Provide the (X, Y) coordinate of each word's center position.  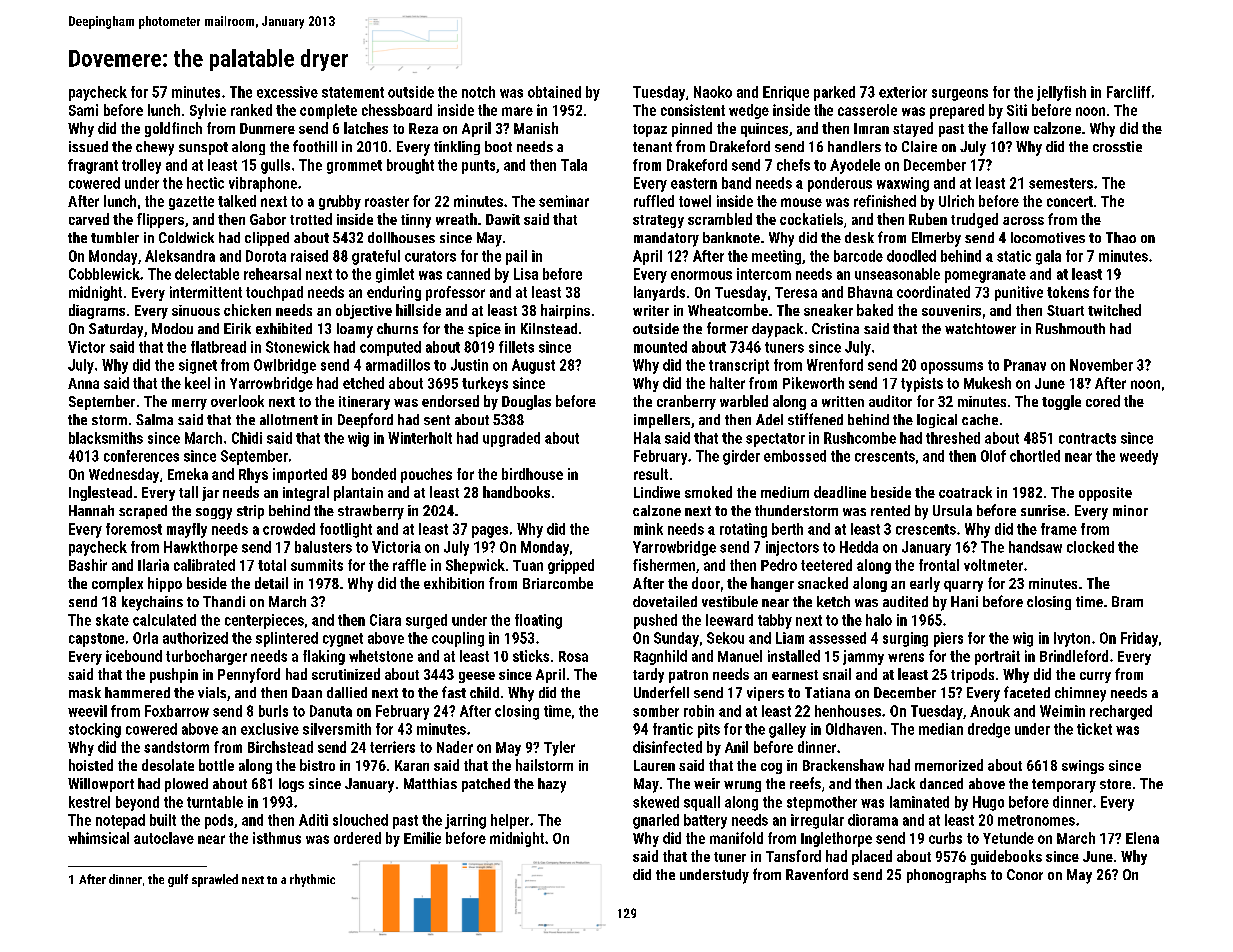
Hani (964, 601)
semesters (1061, 183)
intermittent (206, 292)
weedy (1139, 457)
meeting (776, 257)
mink (648, 529)
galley (787, 730)
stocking (95, 730)
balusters (323, 547)
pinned (692, 129)
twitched (1114, 310)
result (651, 474)
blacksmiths (106, 438)
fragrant (93, 166)
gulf (178, 880)
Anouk (990, 711)
